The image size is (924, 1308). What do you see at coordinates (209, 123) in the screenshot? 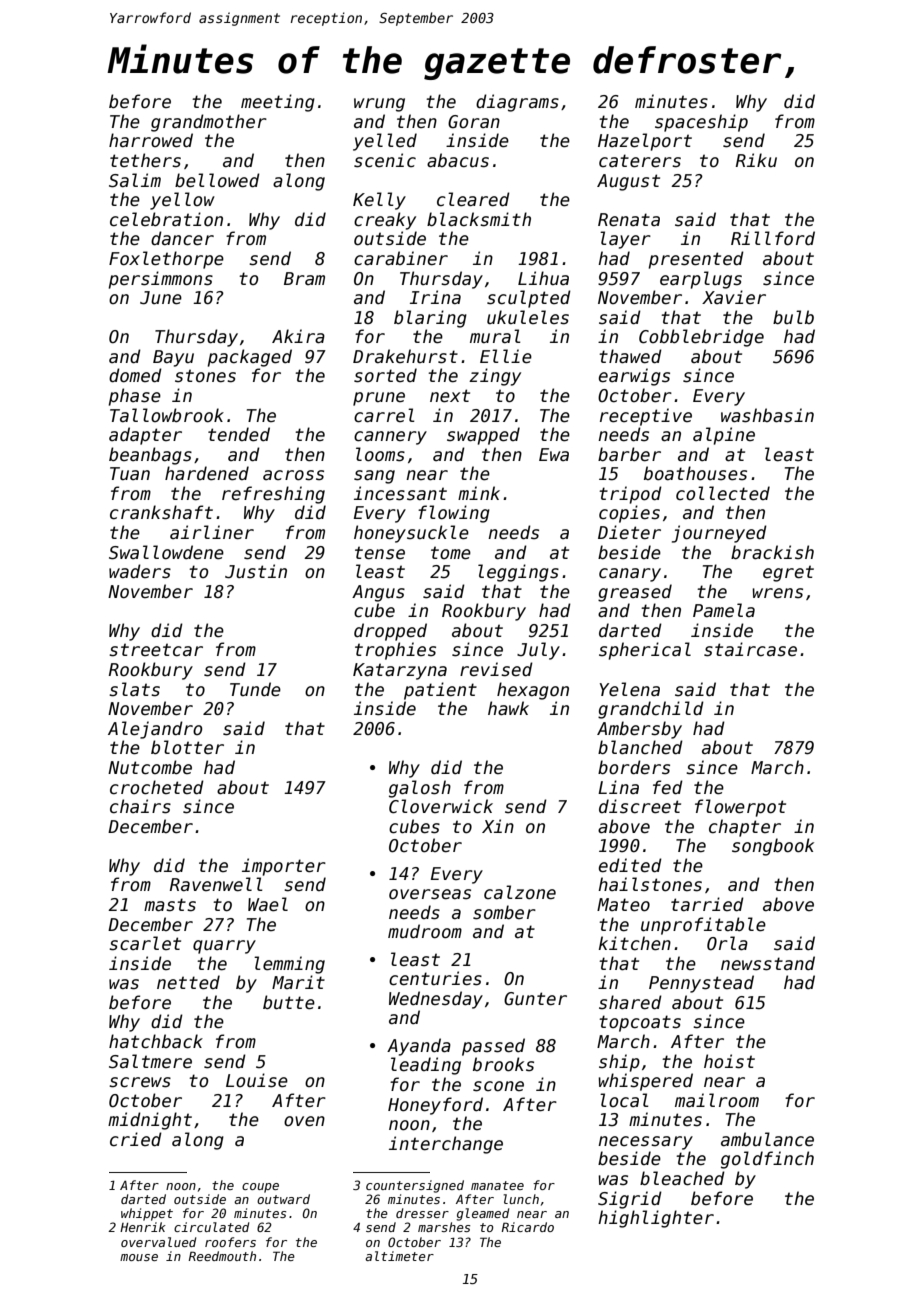
I see `grandmother` at bounding box center [209, 123].
